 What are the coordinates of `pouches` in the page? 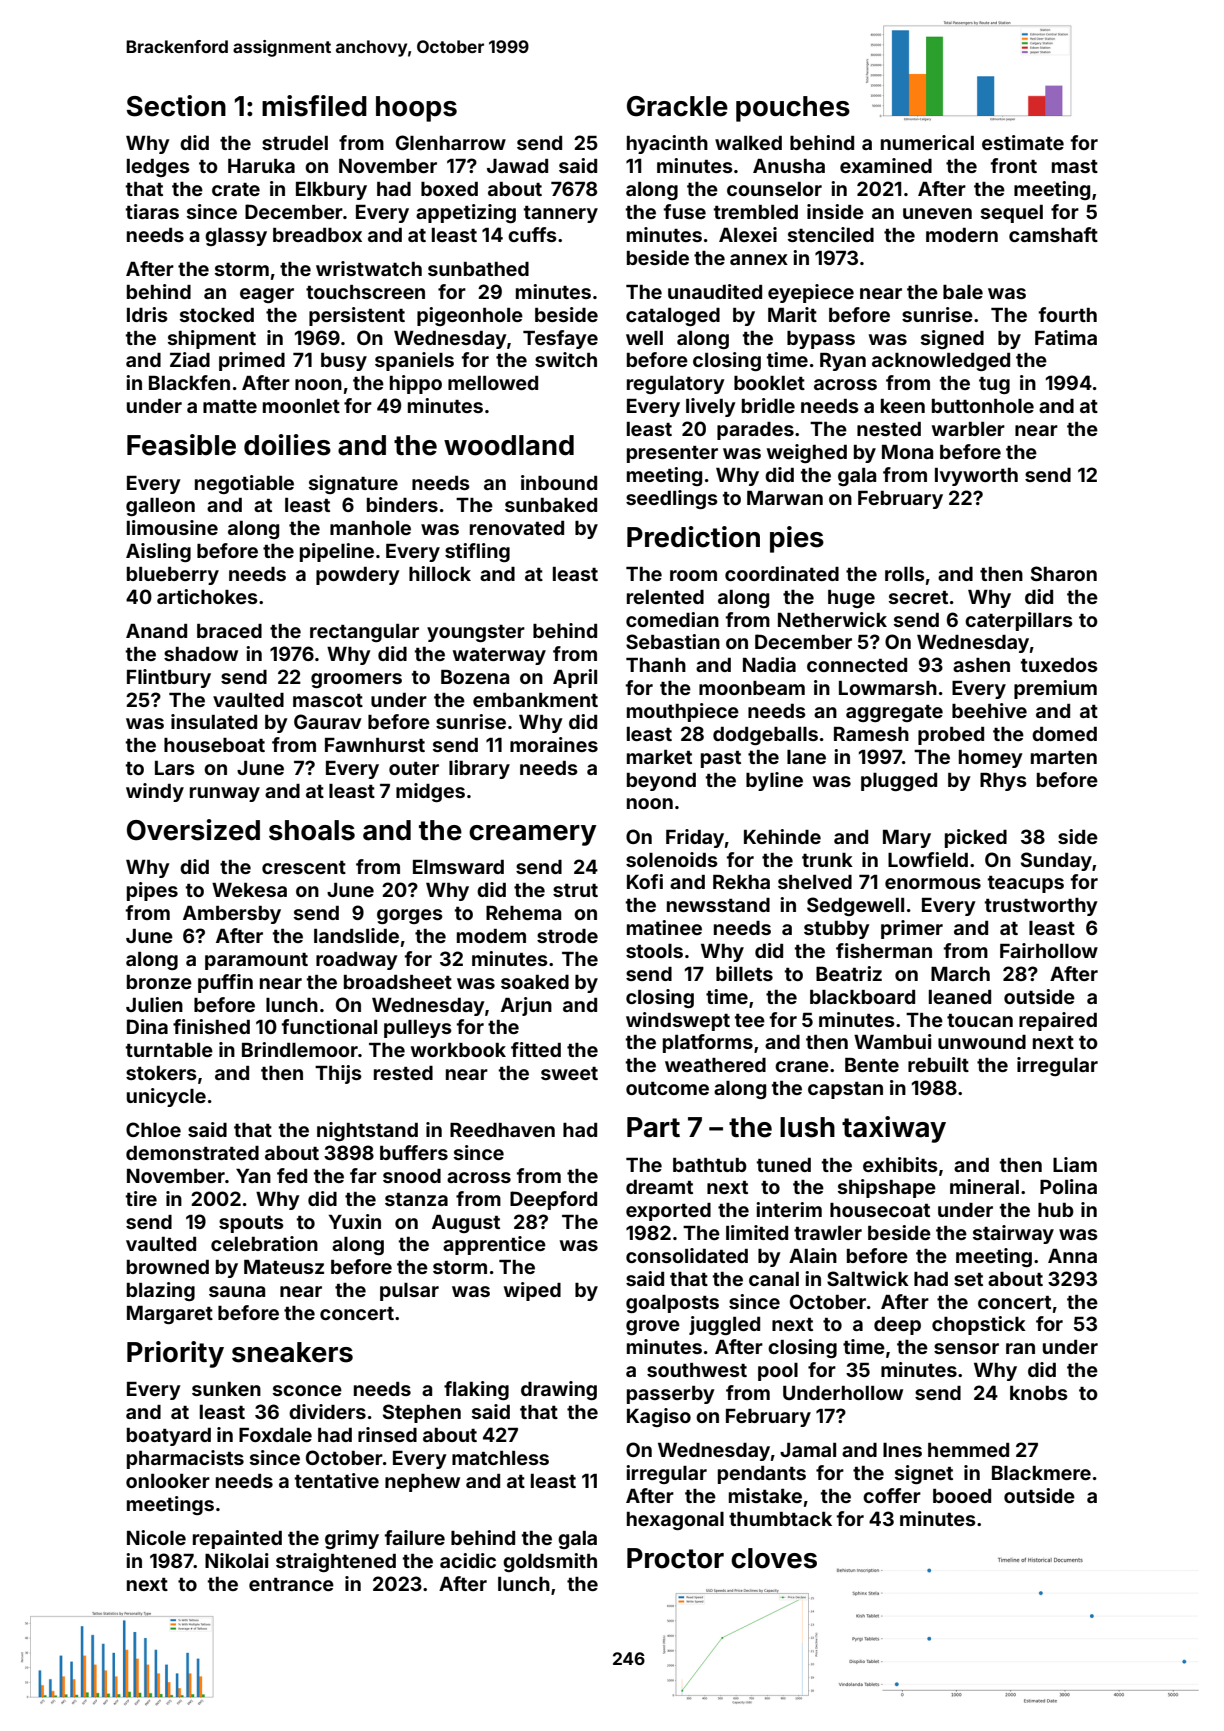 It's located at (793, 109).
